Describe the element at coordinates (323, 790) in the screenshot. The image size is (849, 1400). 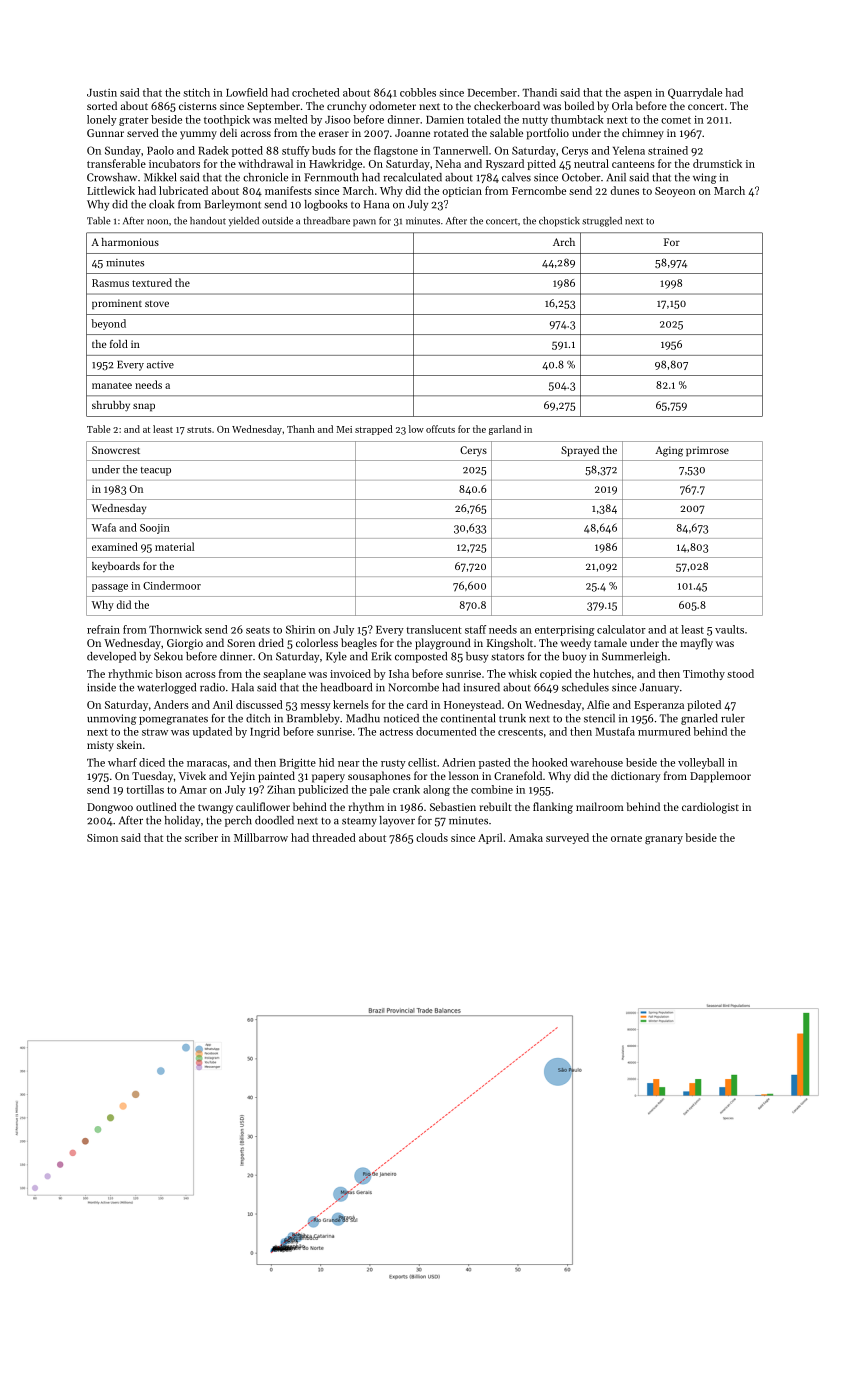
I see `publicized` at that location.
